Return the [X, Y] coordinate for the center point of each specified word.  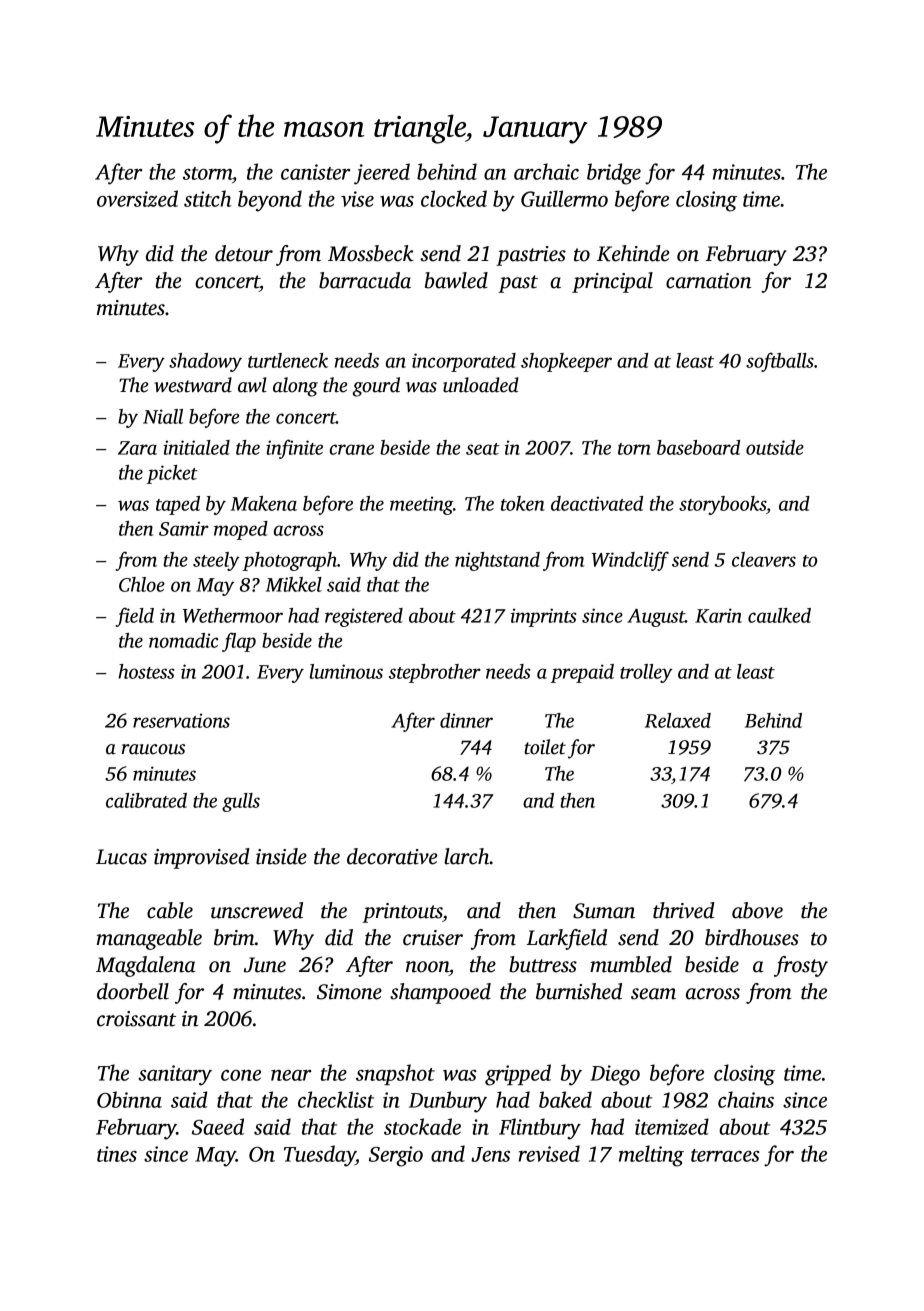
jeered [382, 174]
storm [207, 173]
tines [117, 1154]
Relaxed [678, 720]
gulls [241, 802]
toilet [545, 747]
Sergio [396, 1156]
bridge [614, 174]
